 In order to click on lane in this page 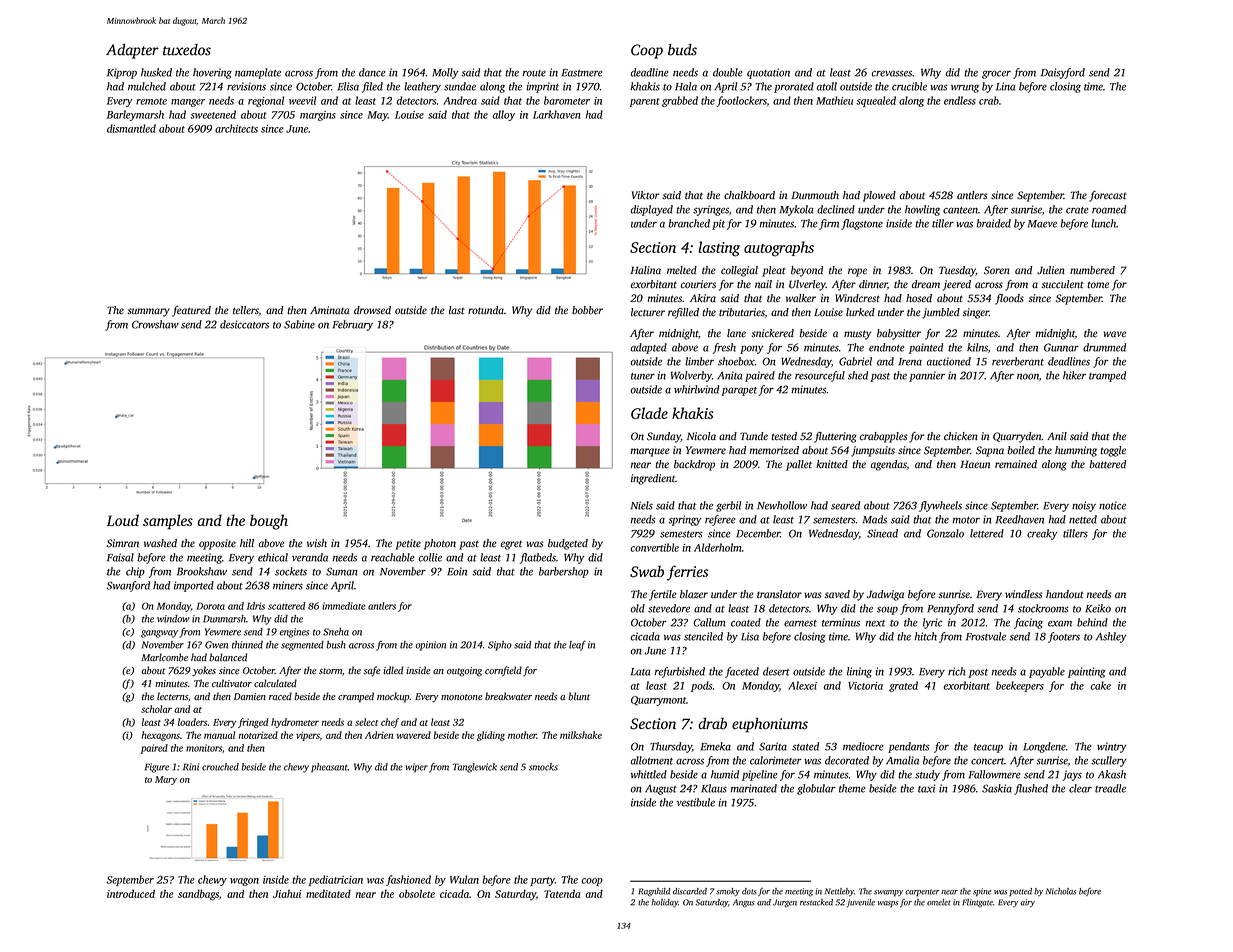, I will do `click(736, 333)`.
